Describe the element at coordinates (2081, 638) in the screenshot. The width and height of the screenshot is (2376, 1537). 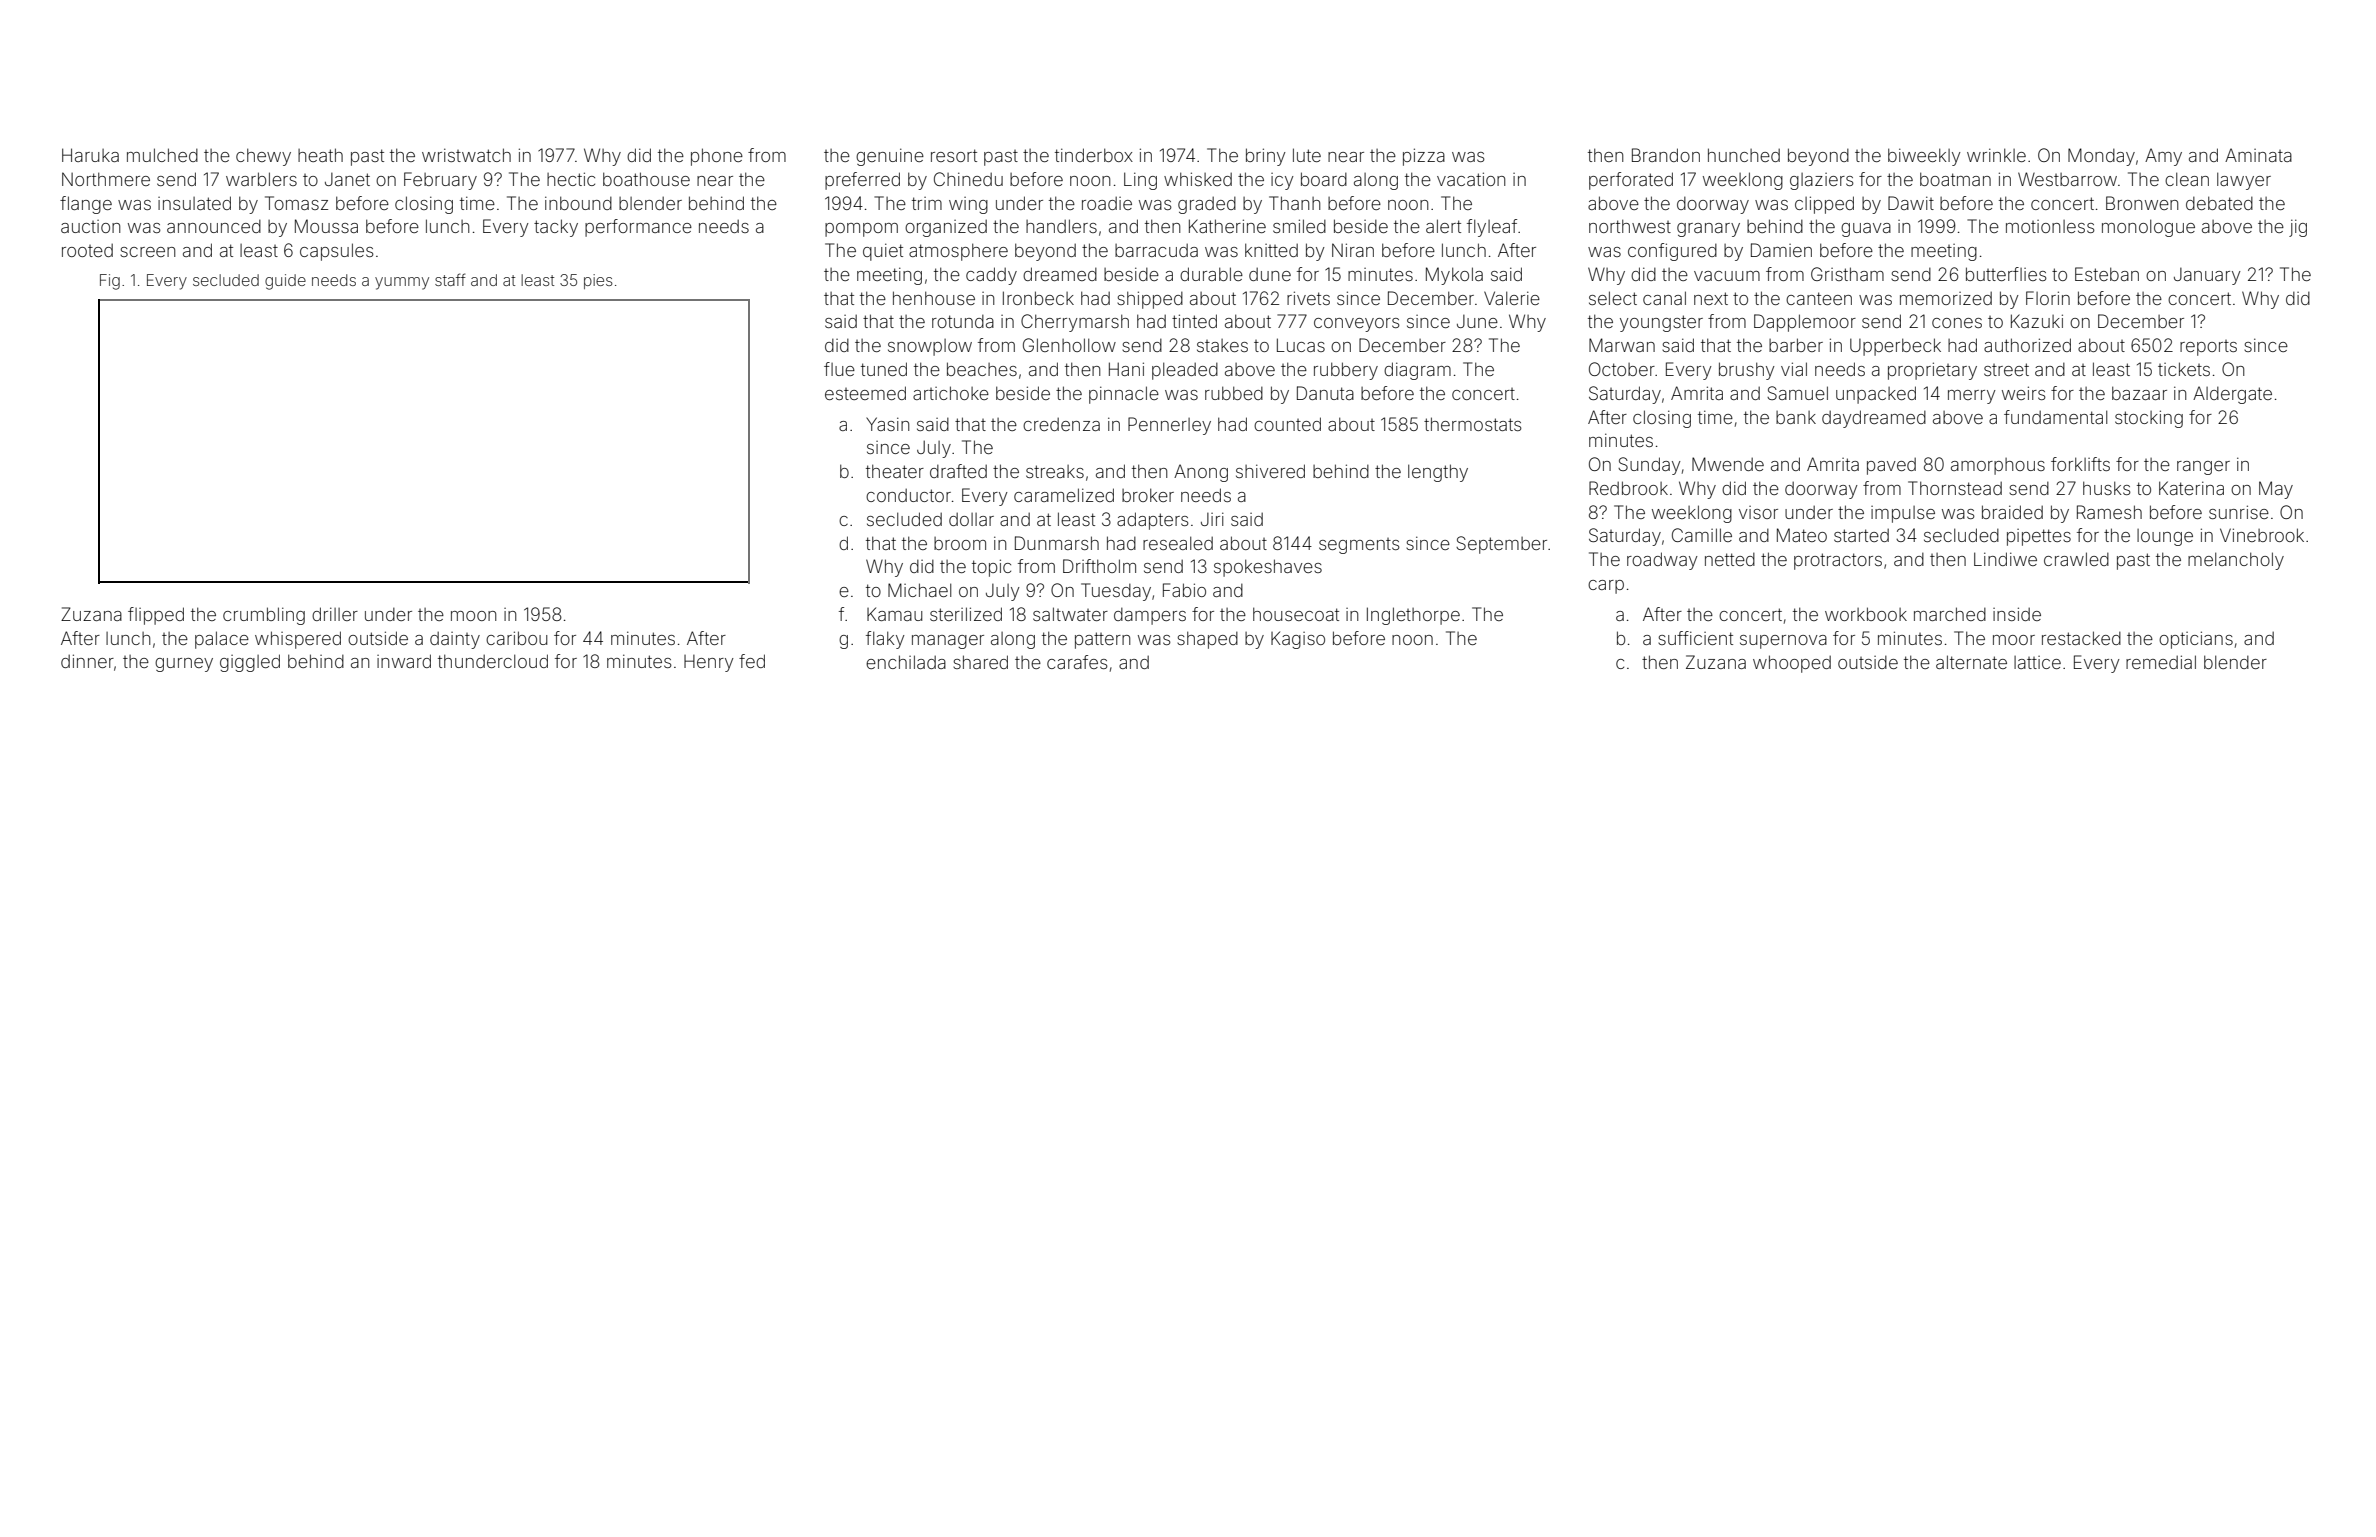
I see `restacked` at that location.
